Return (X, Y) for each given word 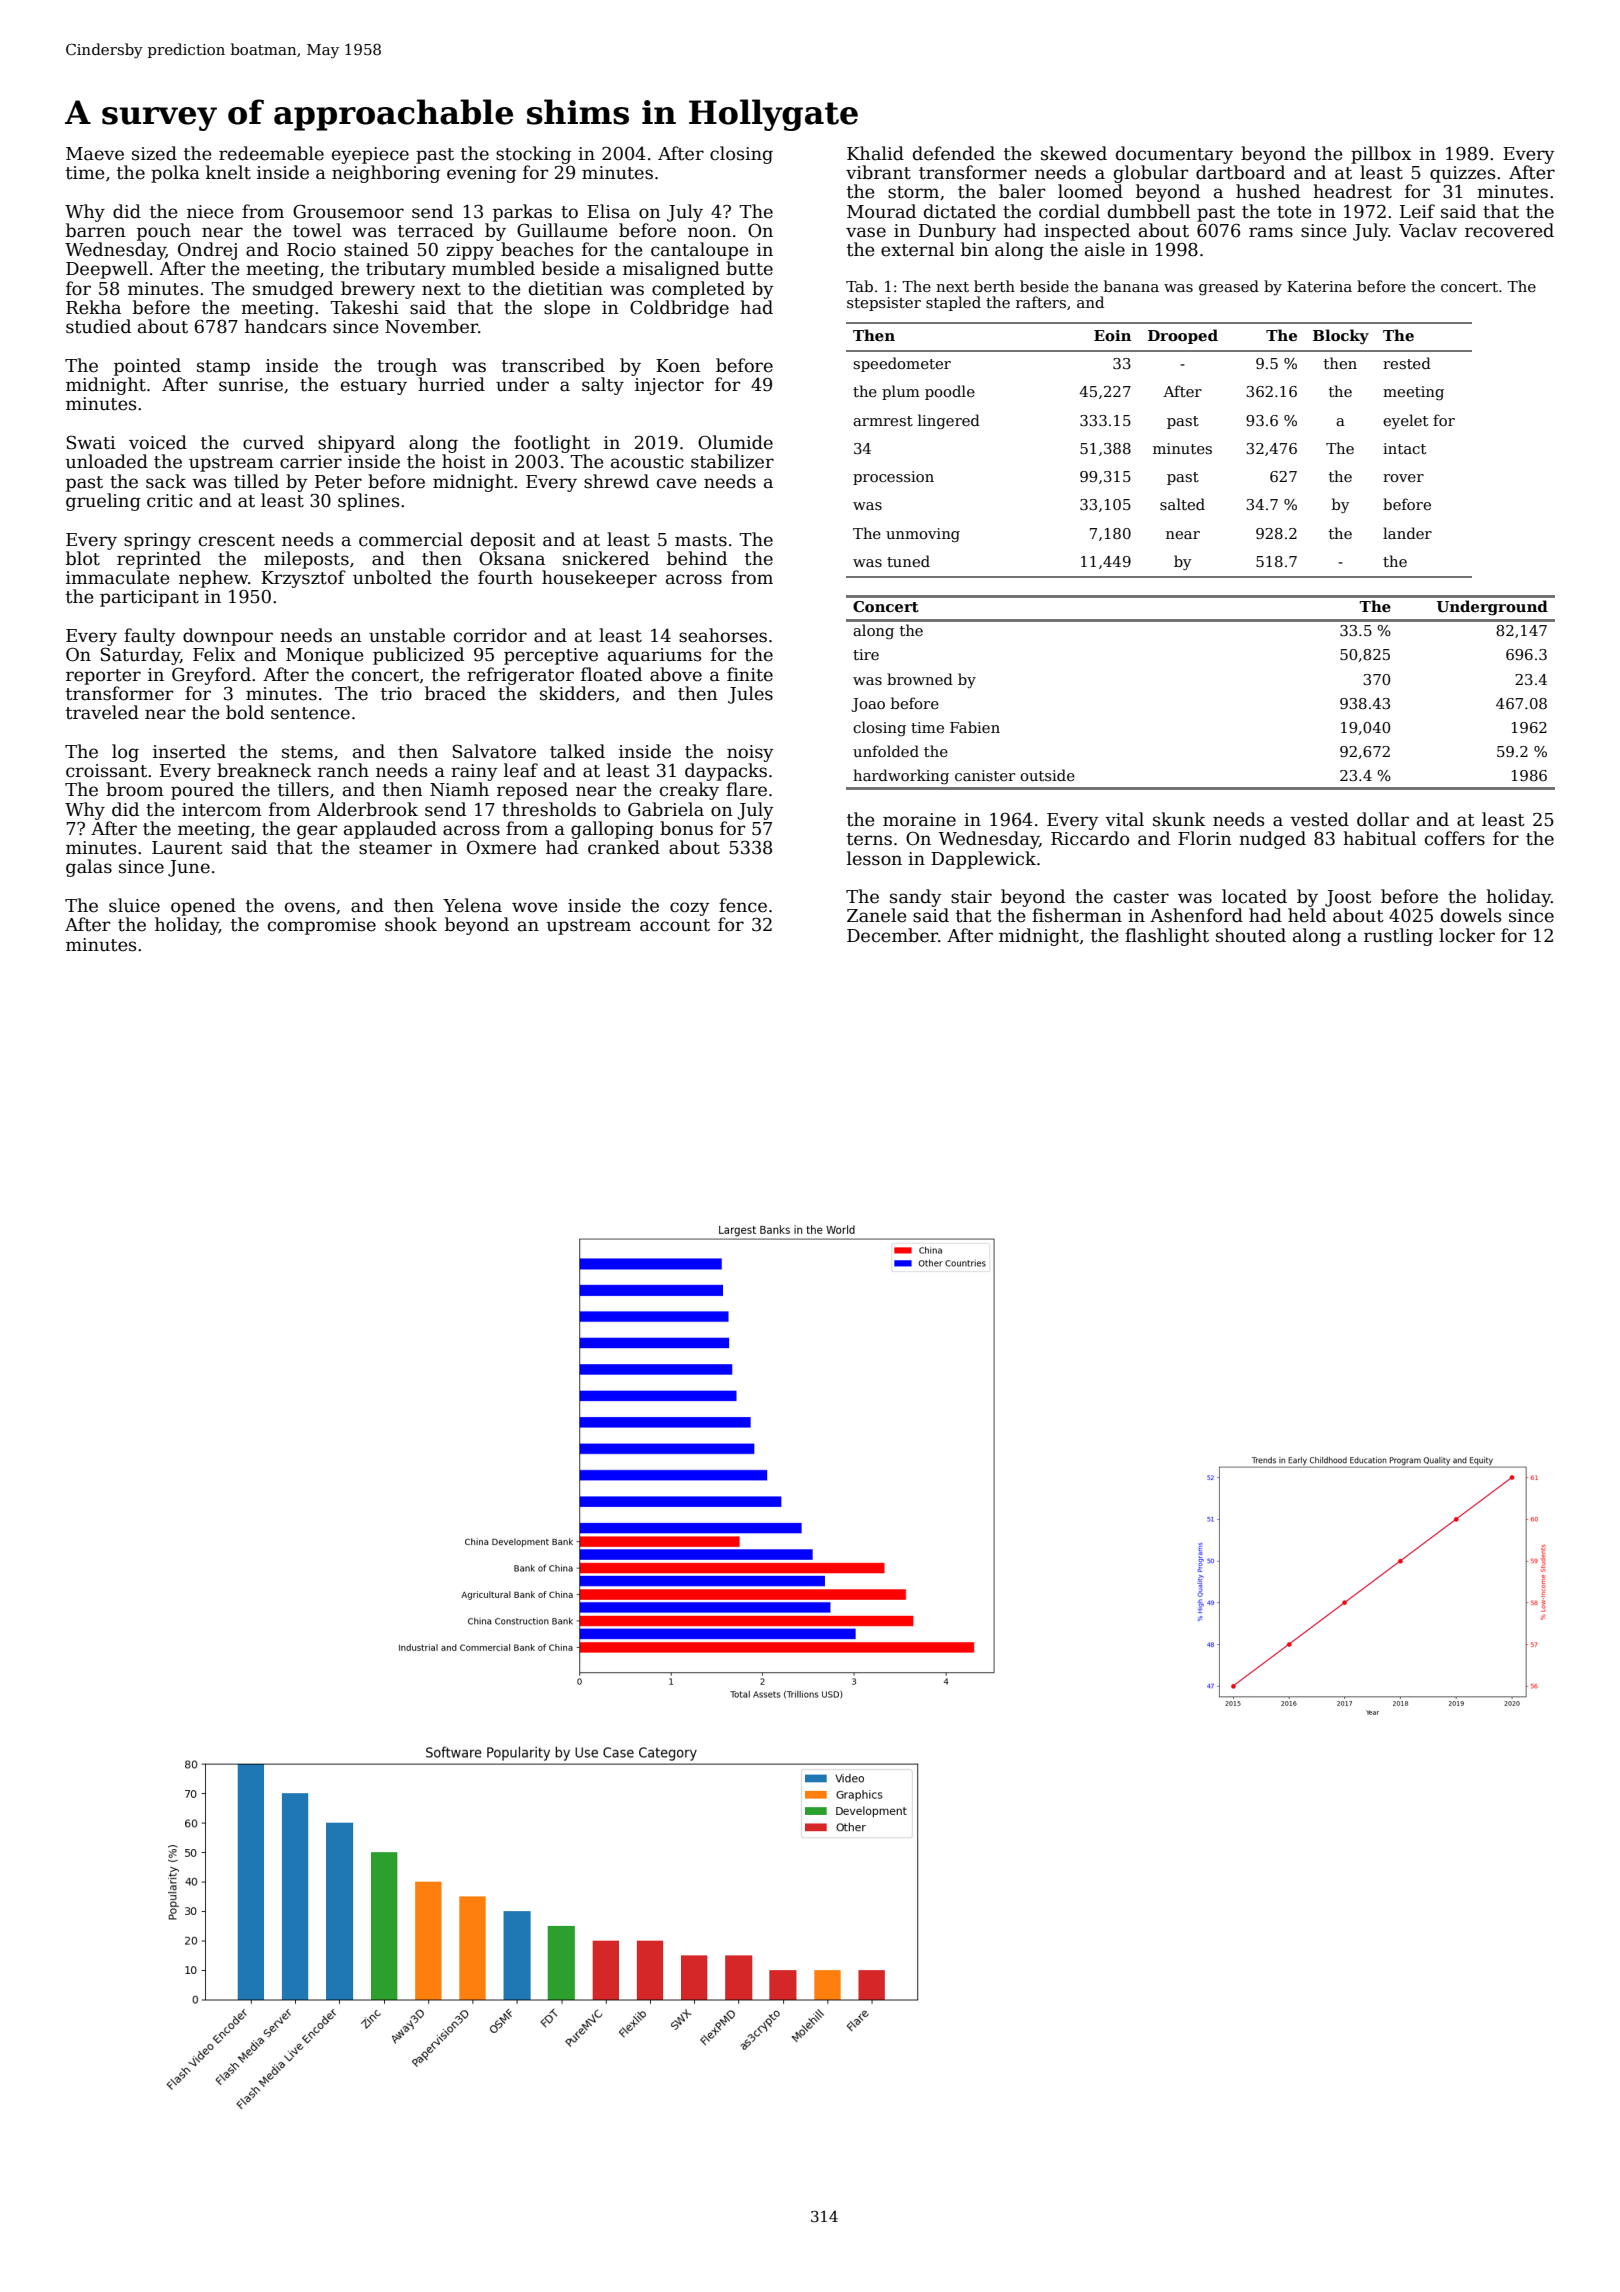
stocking (533, 155)
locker (1467, 935)
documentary (1174, 155)
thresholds (549, 809)
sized (154, 153)
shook (411, 924)
